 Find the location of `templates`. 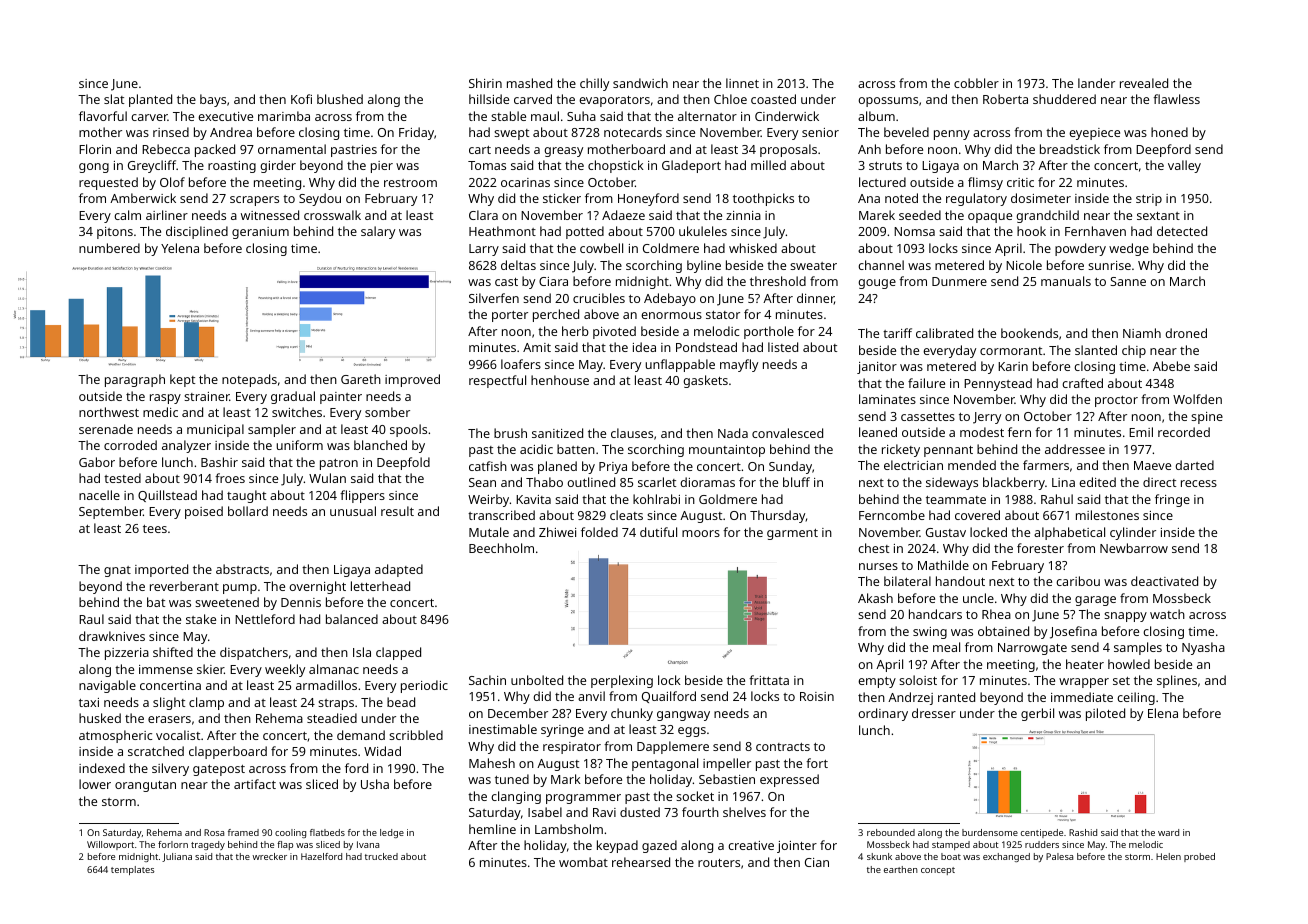

templates is located at coordinates (132, 870).
